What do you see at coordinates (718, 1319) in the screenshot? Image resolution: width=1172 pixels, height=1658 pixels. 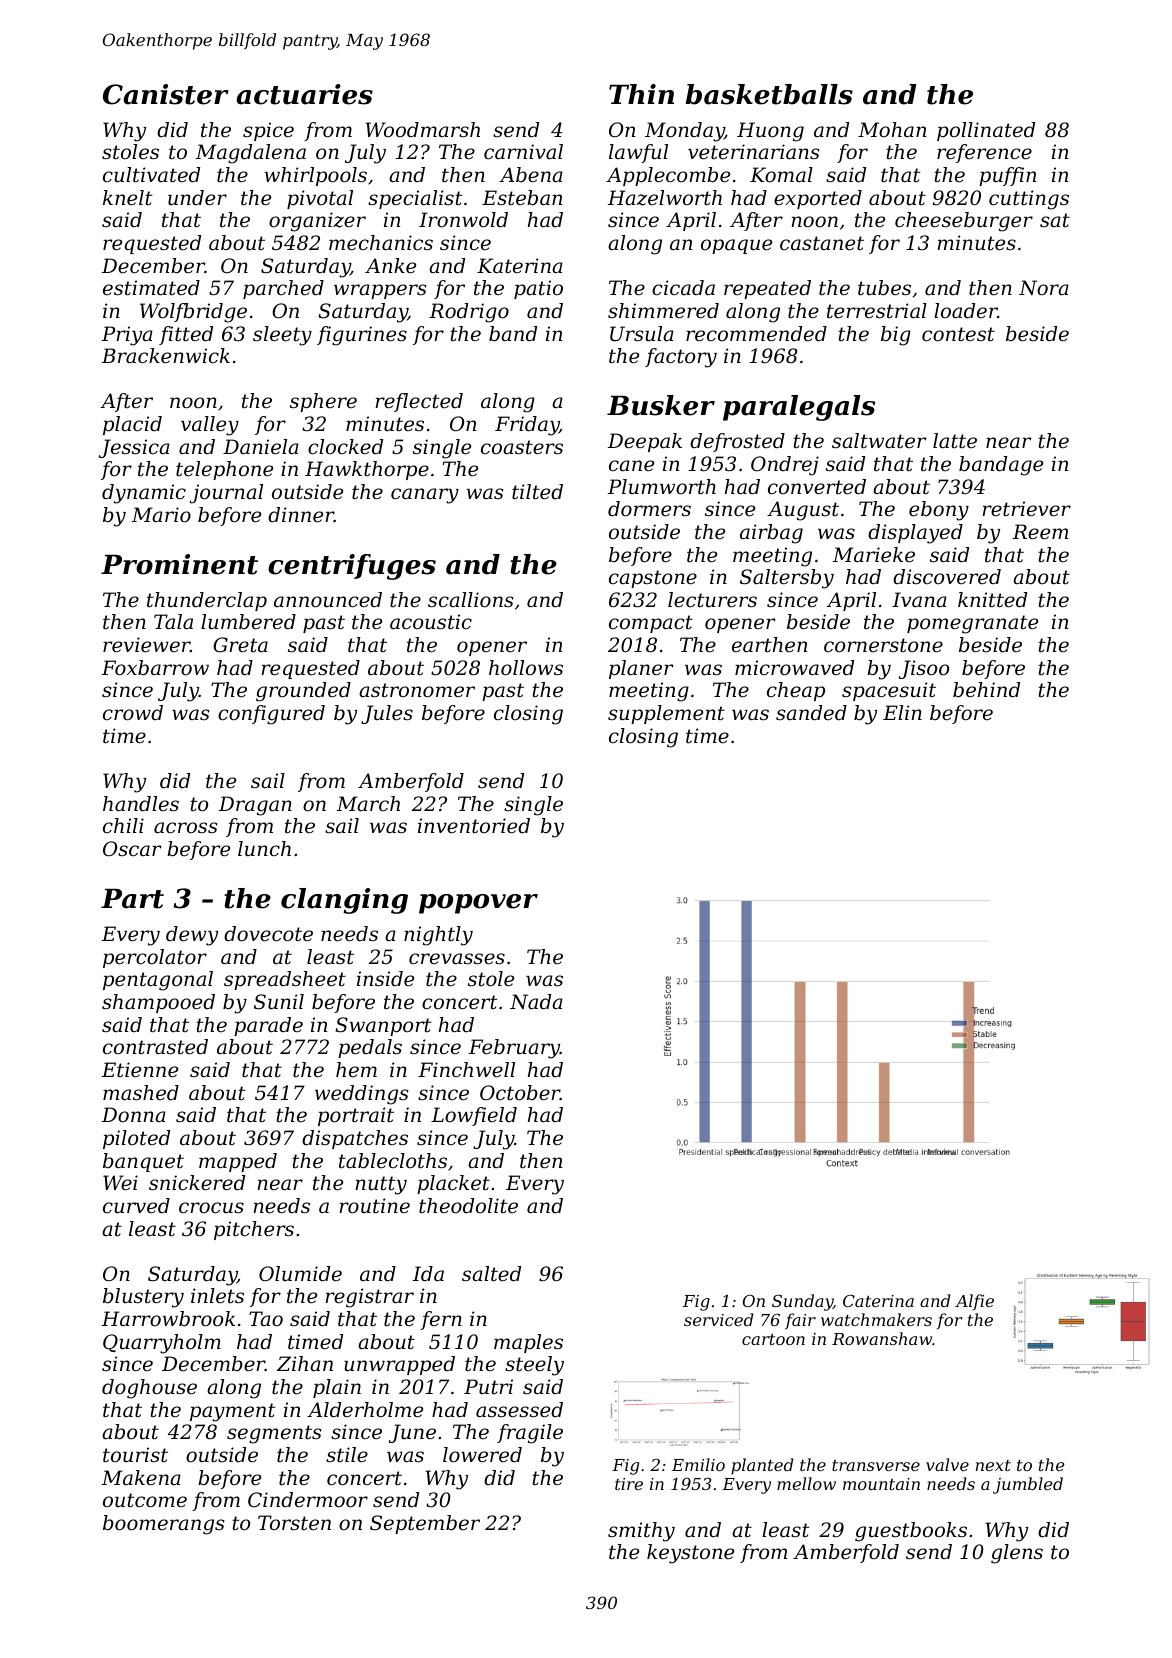 I see `serviced` at bounding box center [718, 1319].
